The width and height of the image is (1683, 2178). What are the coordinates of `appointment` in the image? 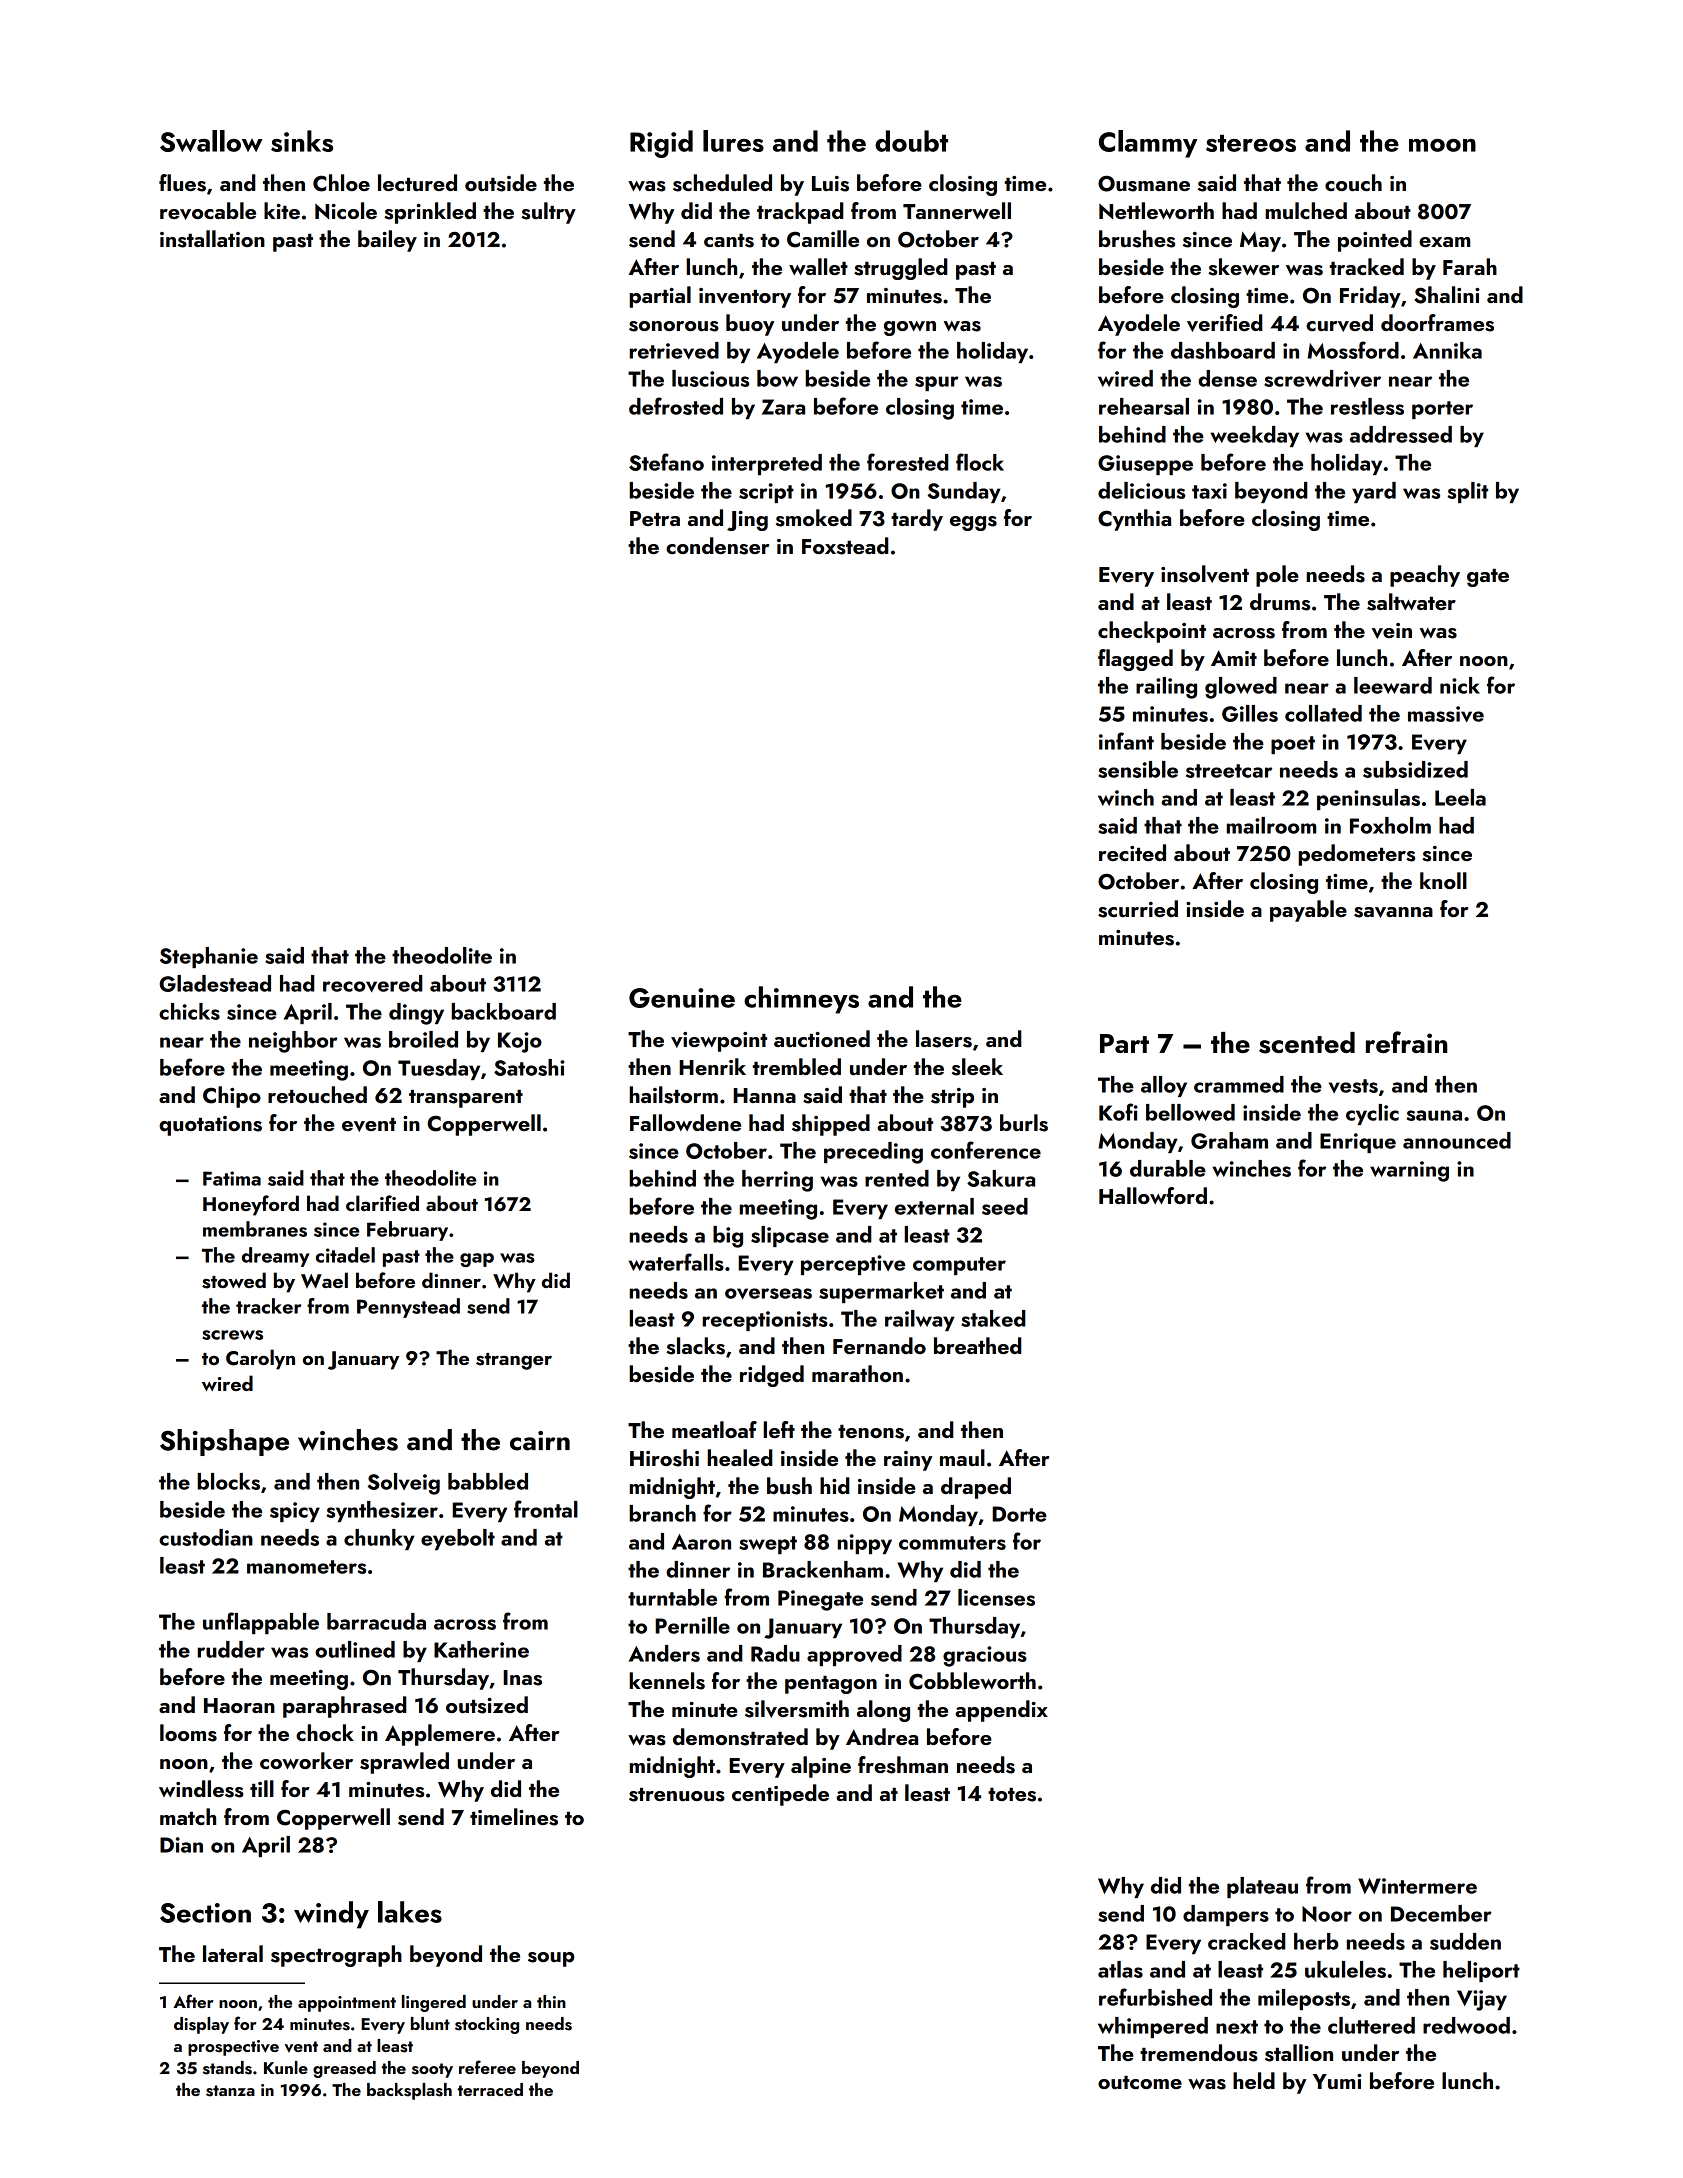 It's located at (347, 2004).
